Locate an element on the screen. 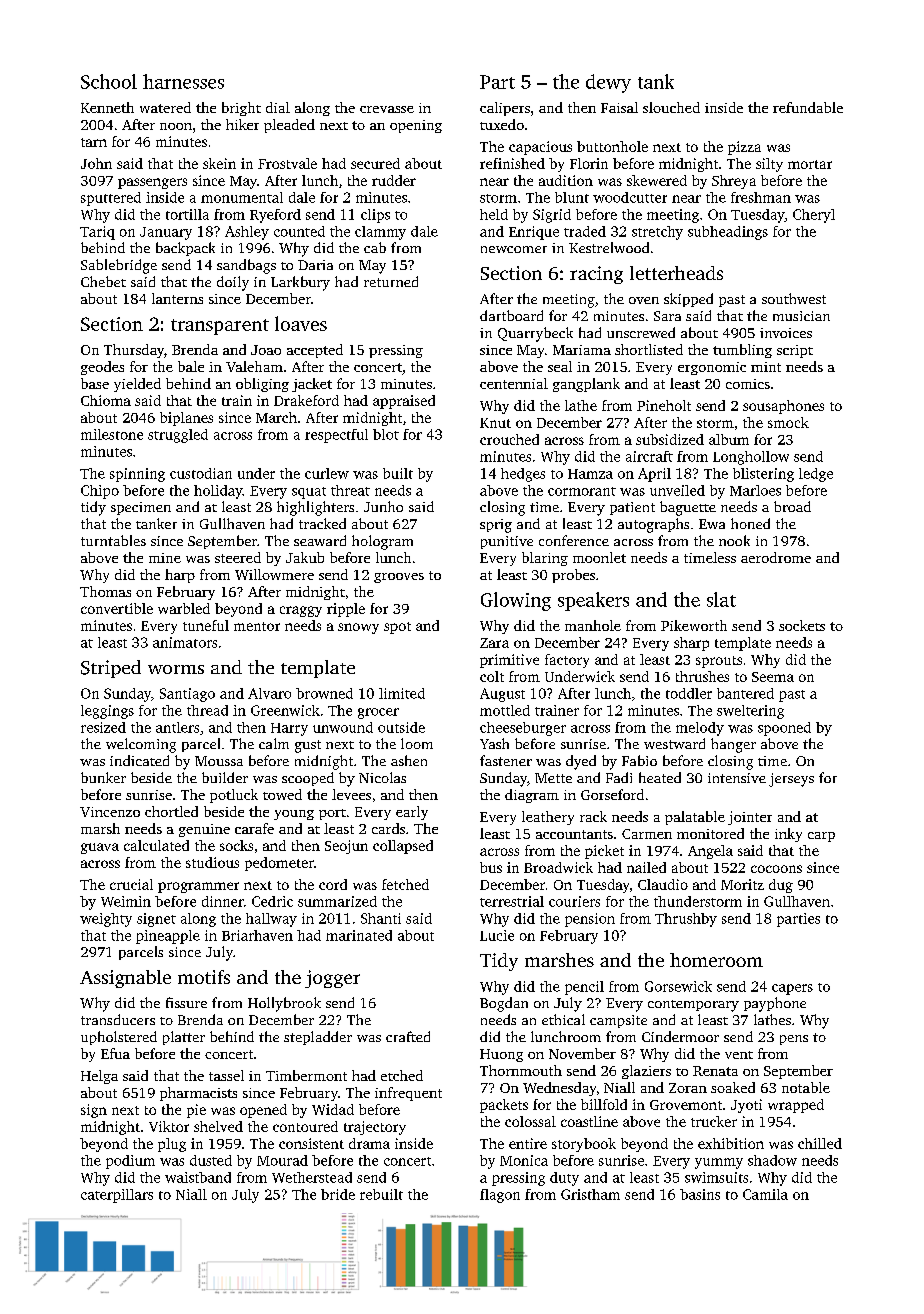 The width and height of the screenshot is (924, 1314). lanterns is located at coordinates (177, 298).
